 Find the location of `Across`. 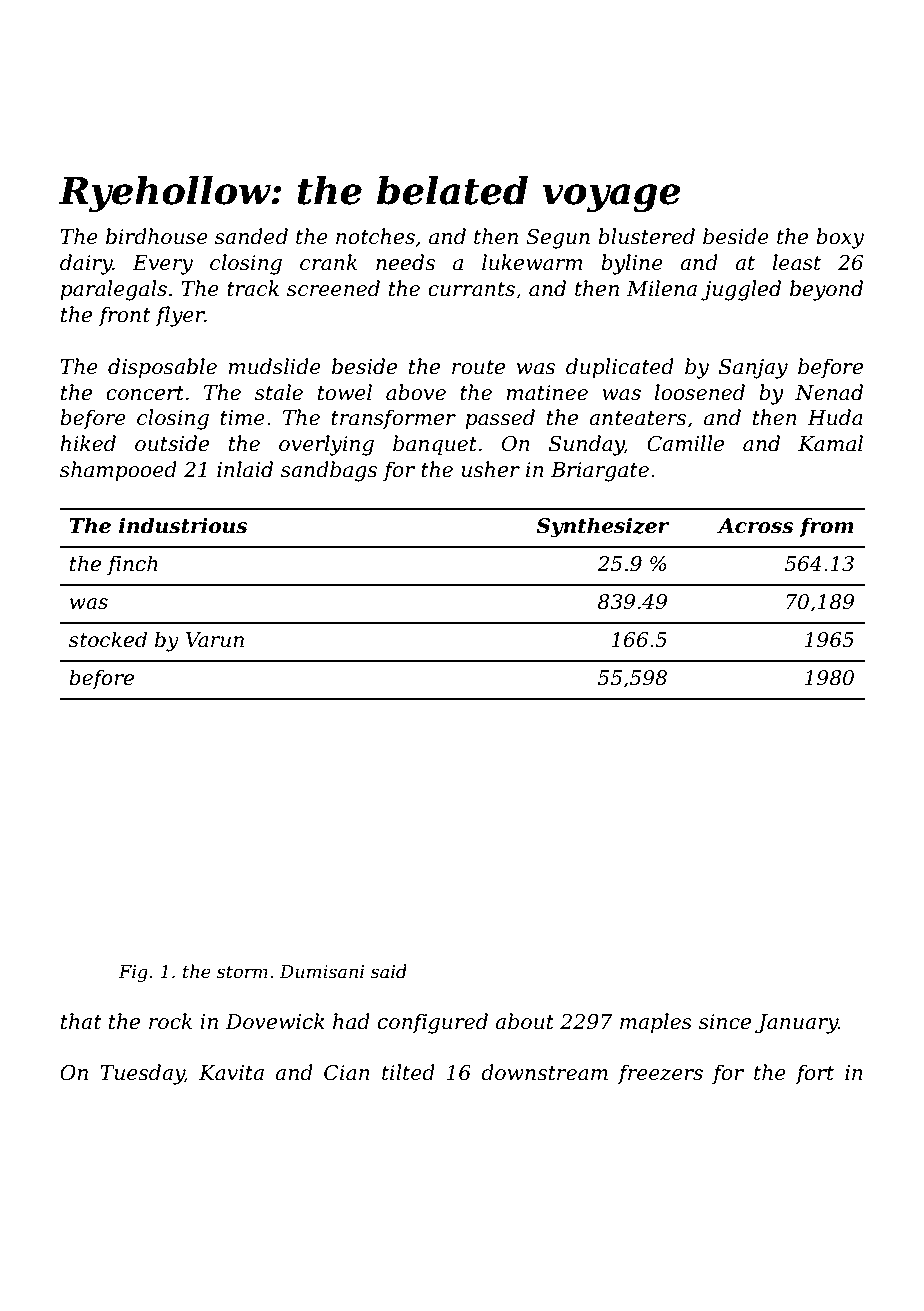

Across is located at coordinates (755, 526).
